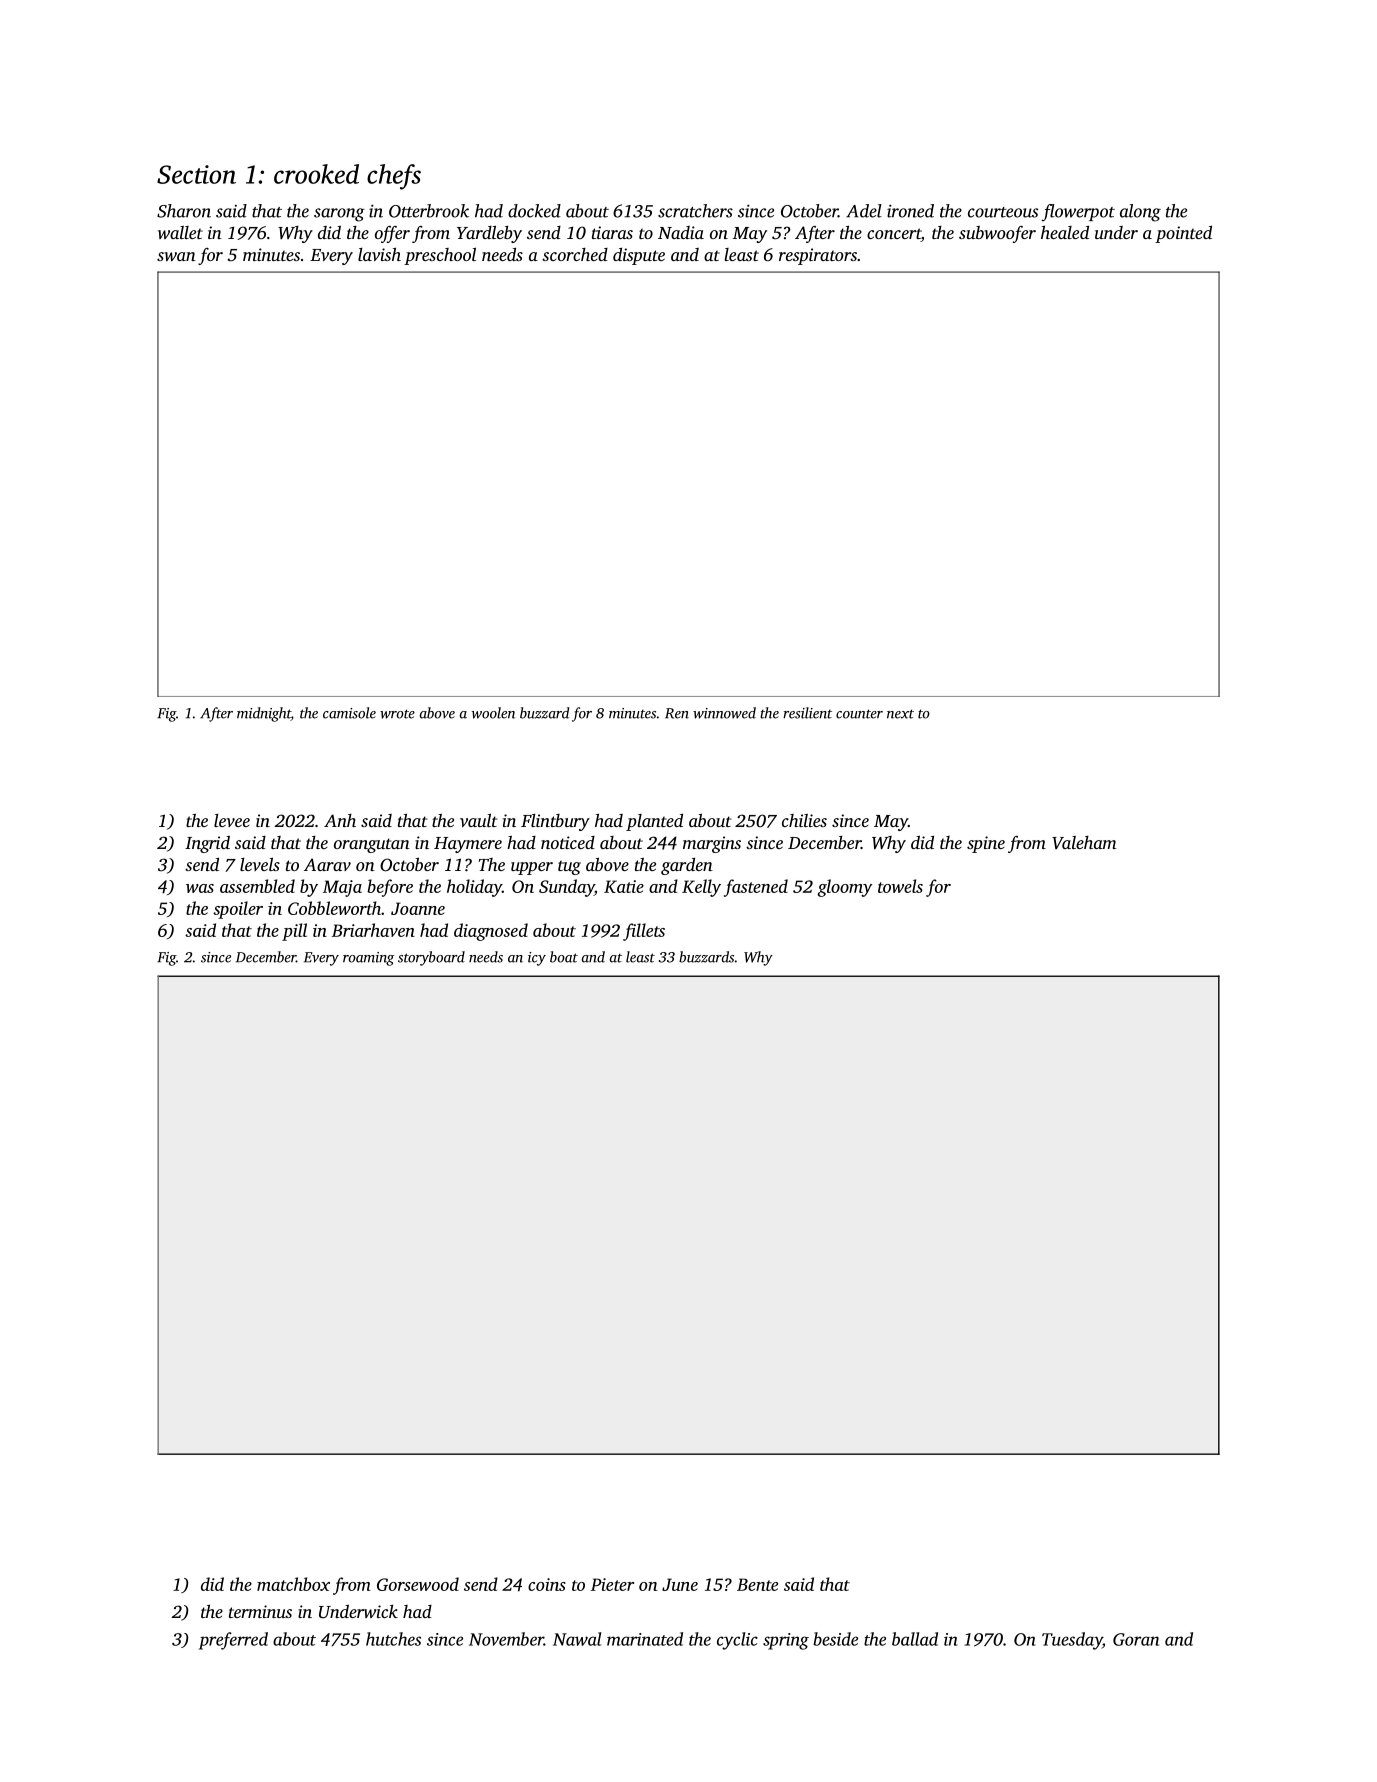 The width and height of the document is (1377, 1782). What do you see at coordinates (397, 714) in the document?
I see `wrote` at bounding box center [397, 714].
